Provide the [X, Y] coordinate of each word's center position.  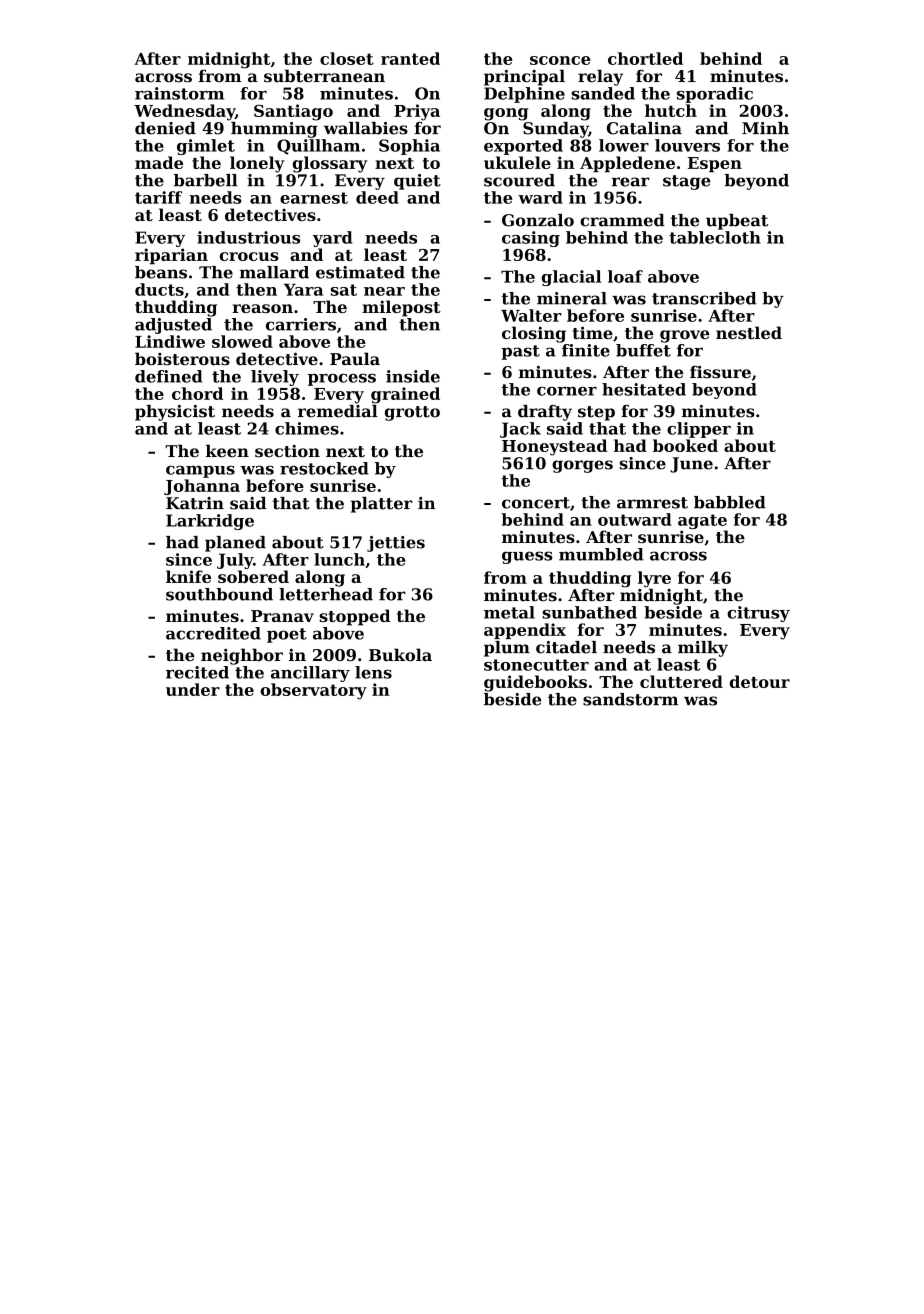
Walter [531, 315]
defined [169, 376]
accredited [213, 633]
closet [347, 58]
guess [527, 557]
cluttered [681, 681]
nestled [749, 332]
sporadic [715, 95]
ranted [410, 58]
